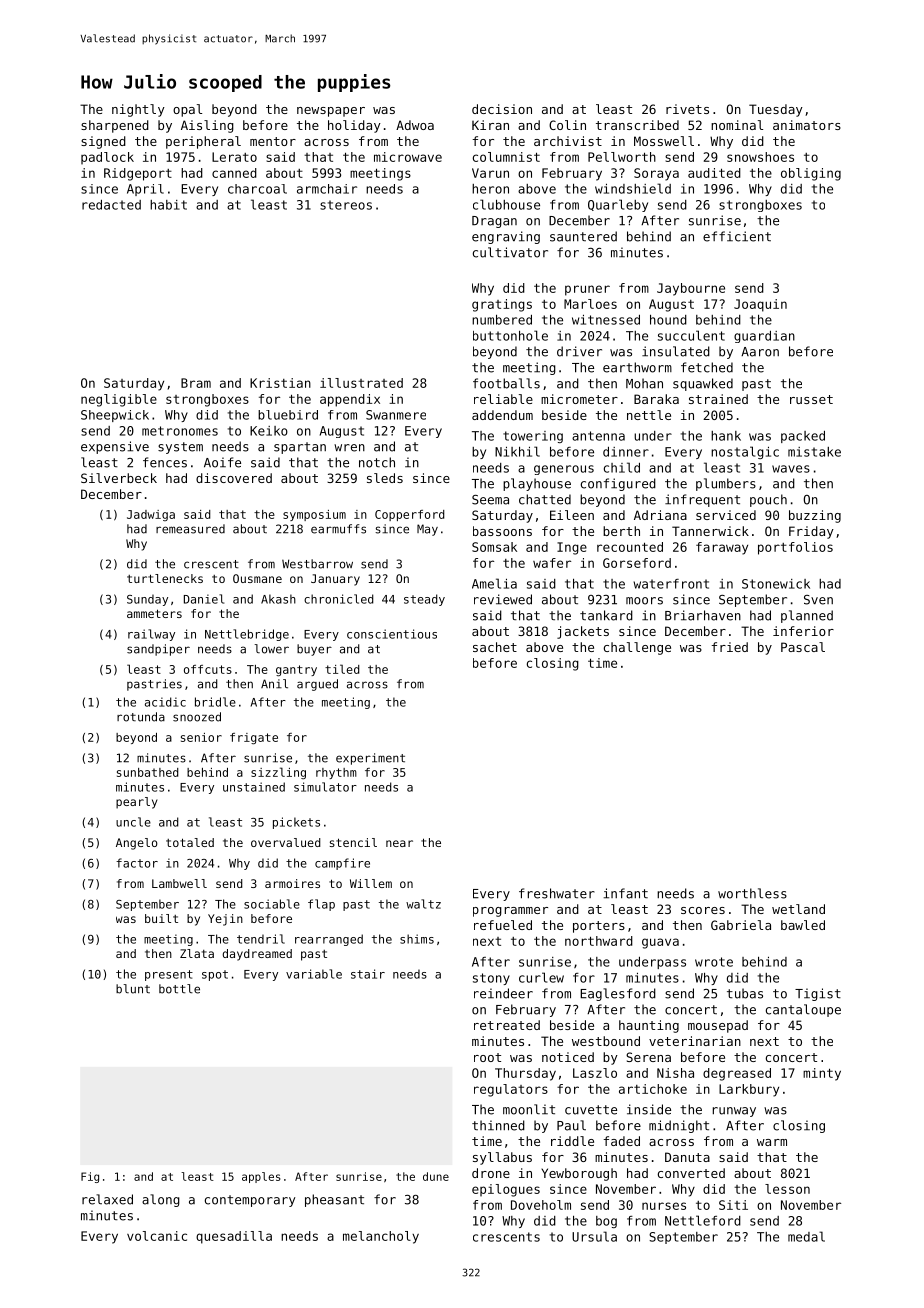  What do you see at coordinates (557, 893) in the screenshot?
I see `freshwater` at bounding box center [557, 893].
